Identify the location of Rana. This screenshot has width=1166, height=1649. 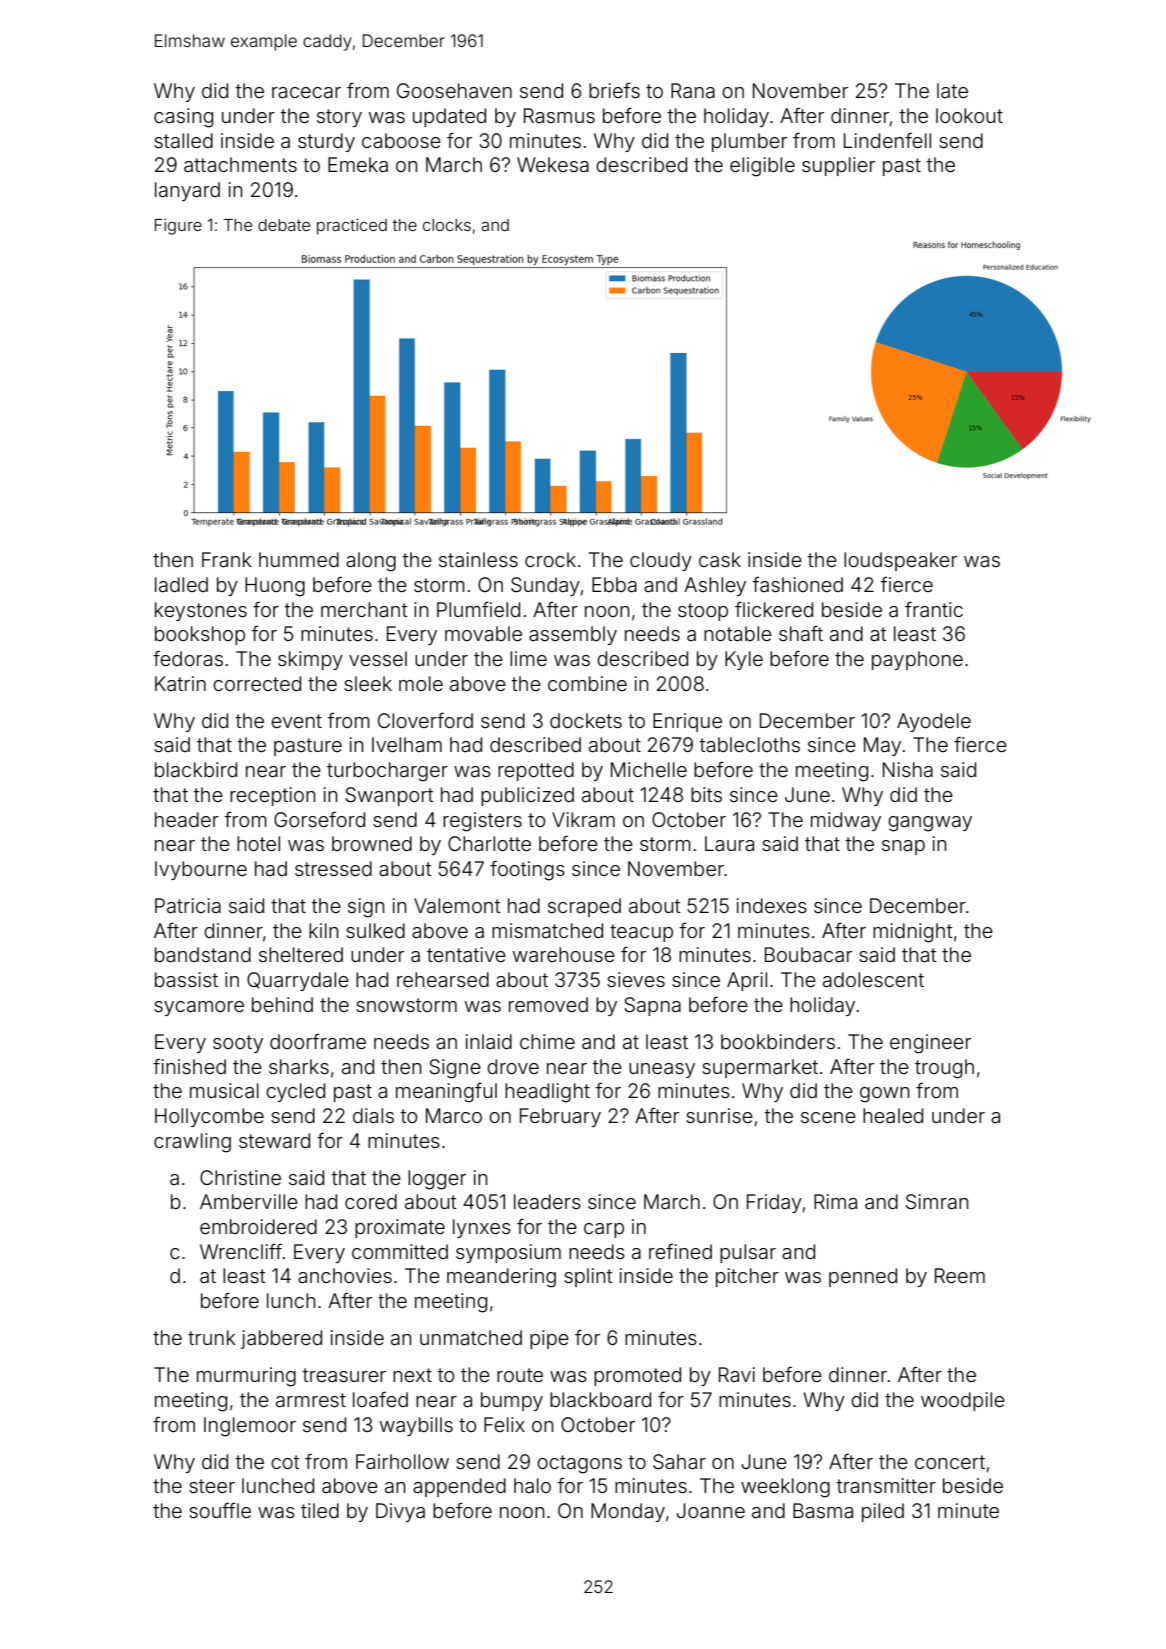
(693, 90).
